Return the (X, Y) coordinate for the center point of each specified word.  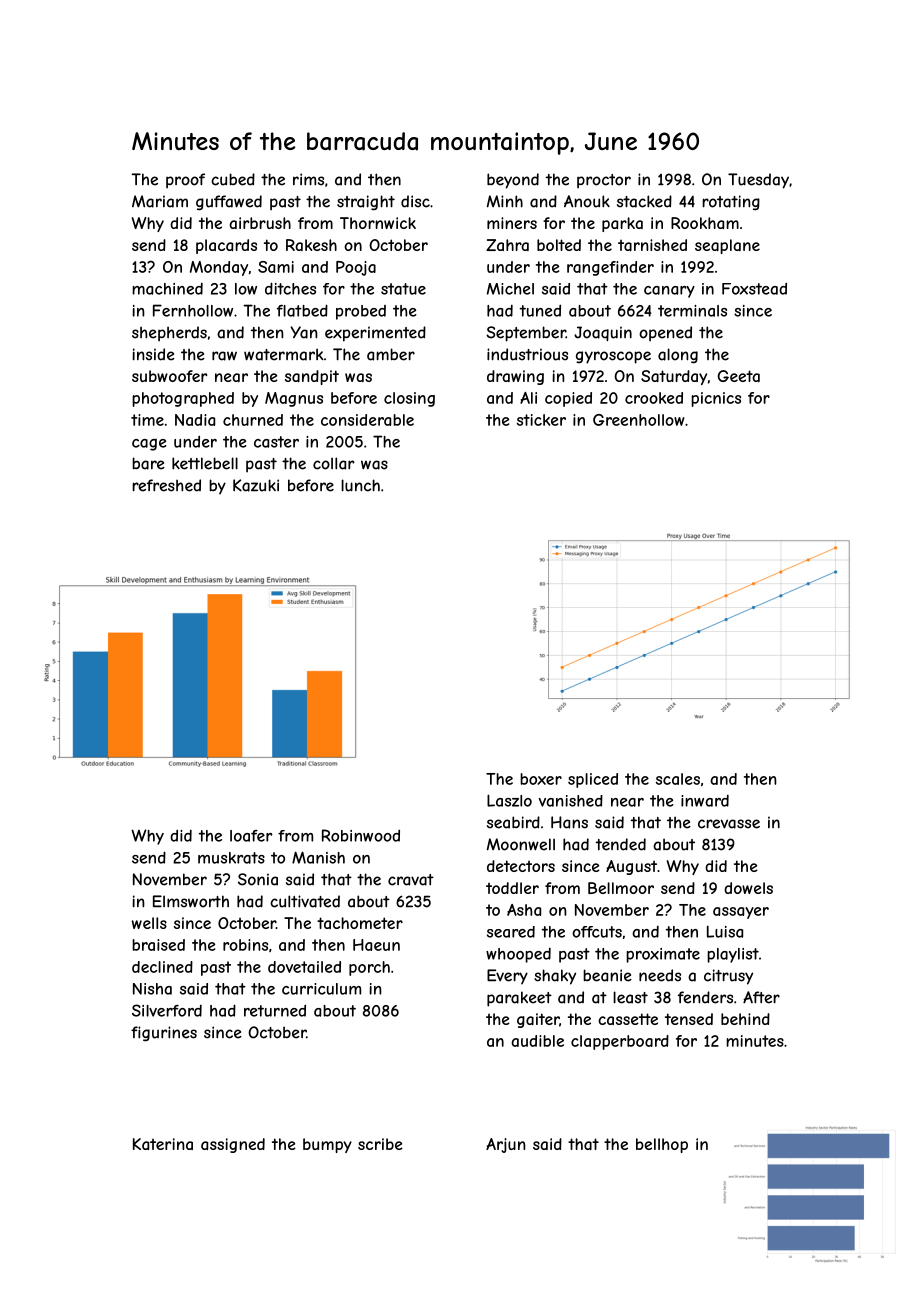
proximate (663, 955)
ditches (290, 288)
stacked (644, 201)
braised (158, 945)
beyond (513, 181)
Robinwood (361, 835)
